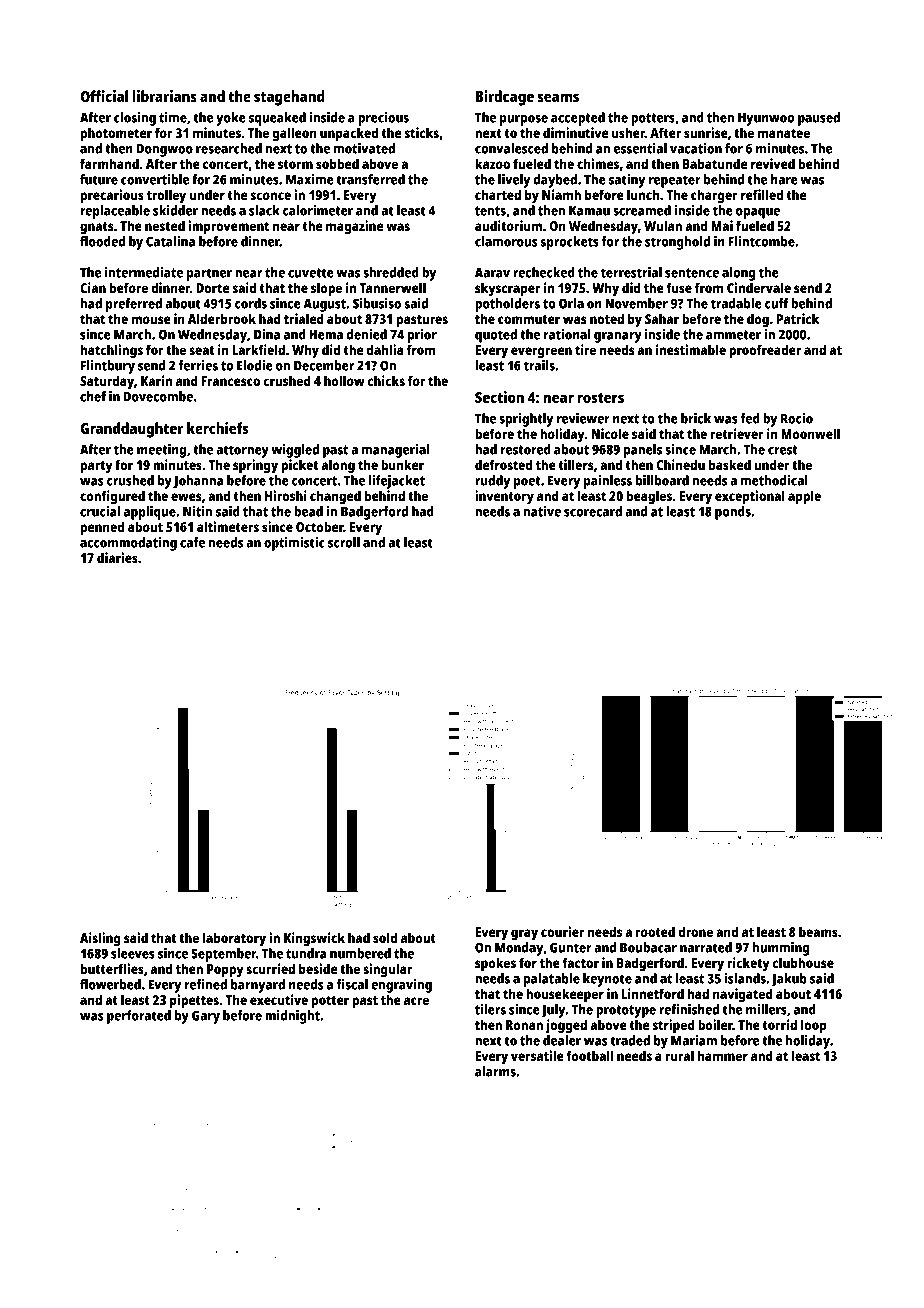 The height and width of the screenshot is (1308, 924). What do you see at coordinates (504, 497) in the screenshot?
I see `inventory` at bounding box center [504, 497].
